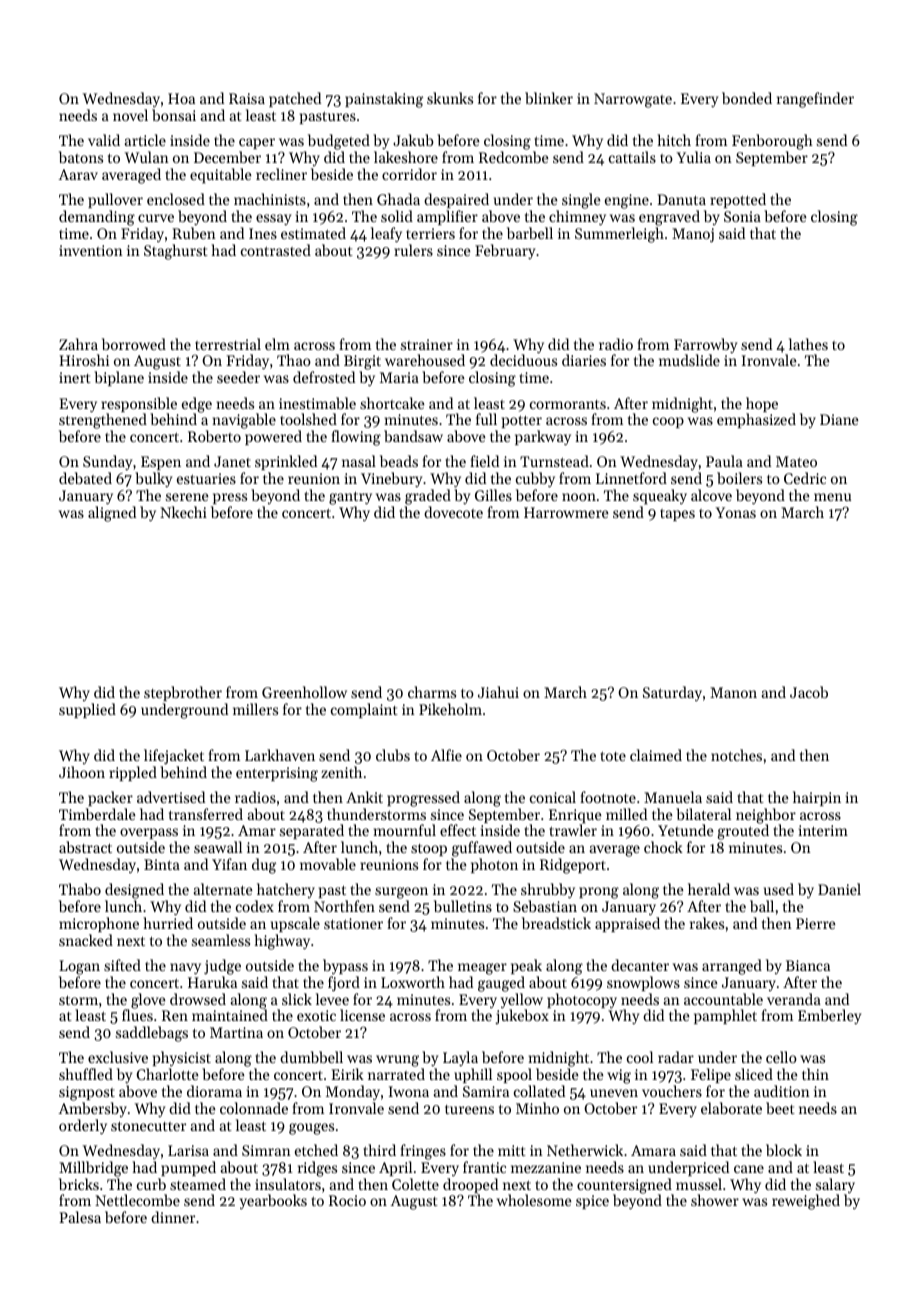 The width and height of the document is (924, 1308). What do you see at coordinates (633, 100) in the document?
I see `Narrowgate` at bounding box center [633, 100].
